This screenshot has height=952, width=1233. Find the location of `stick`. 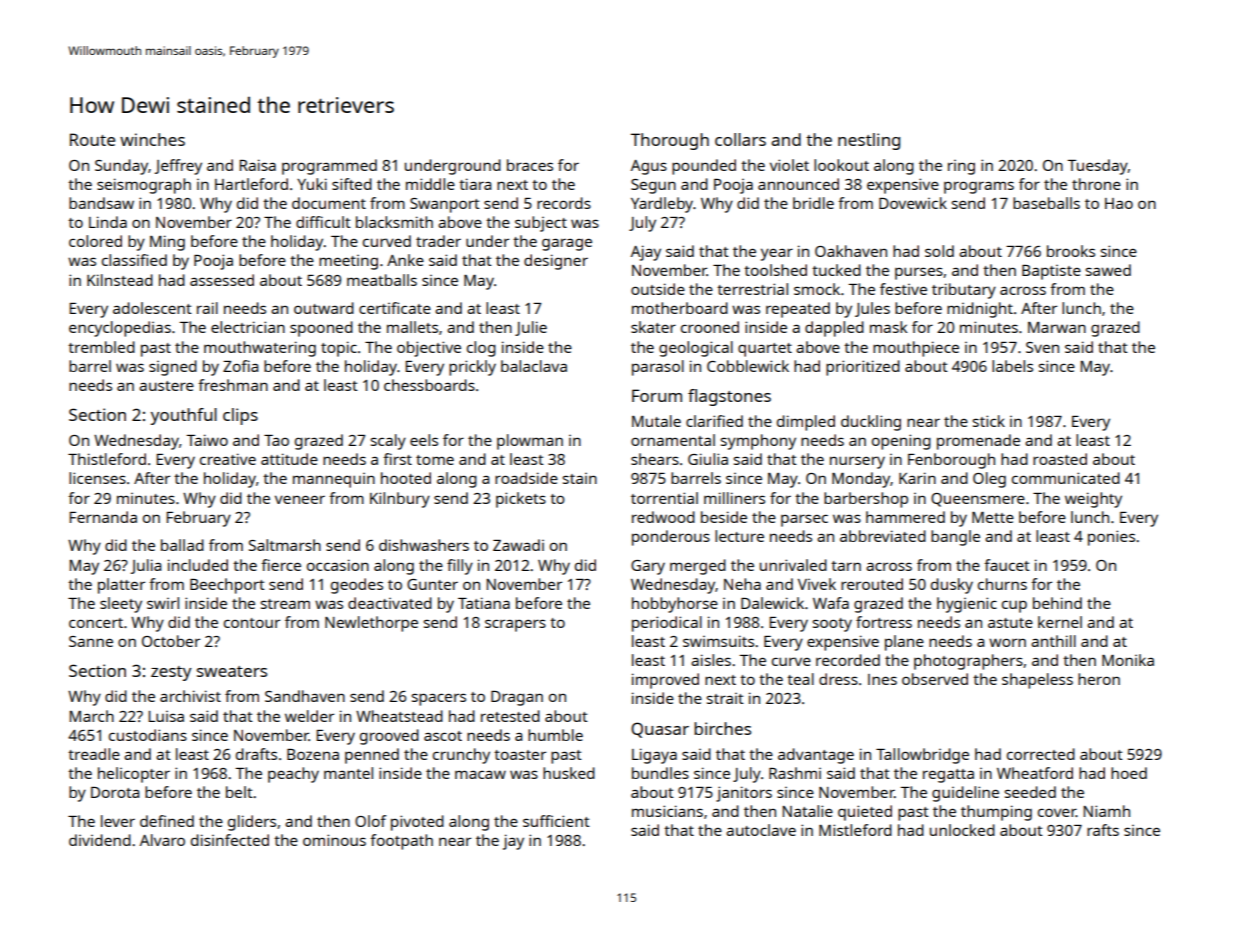

stick is located at coordinates (989, 421).
